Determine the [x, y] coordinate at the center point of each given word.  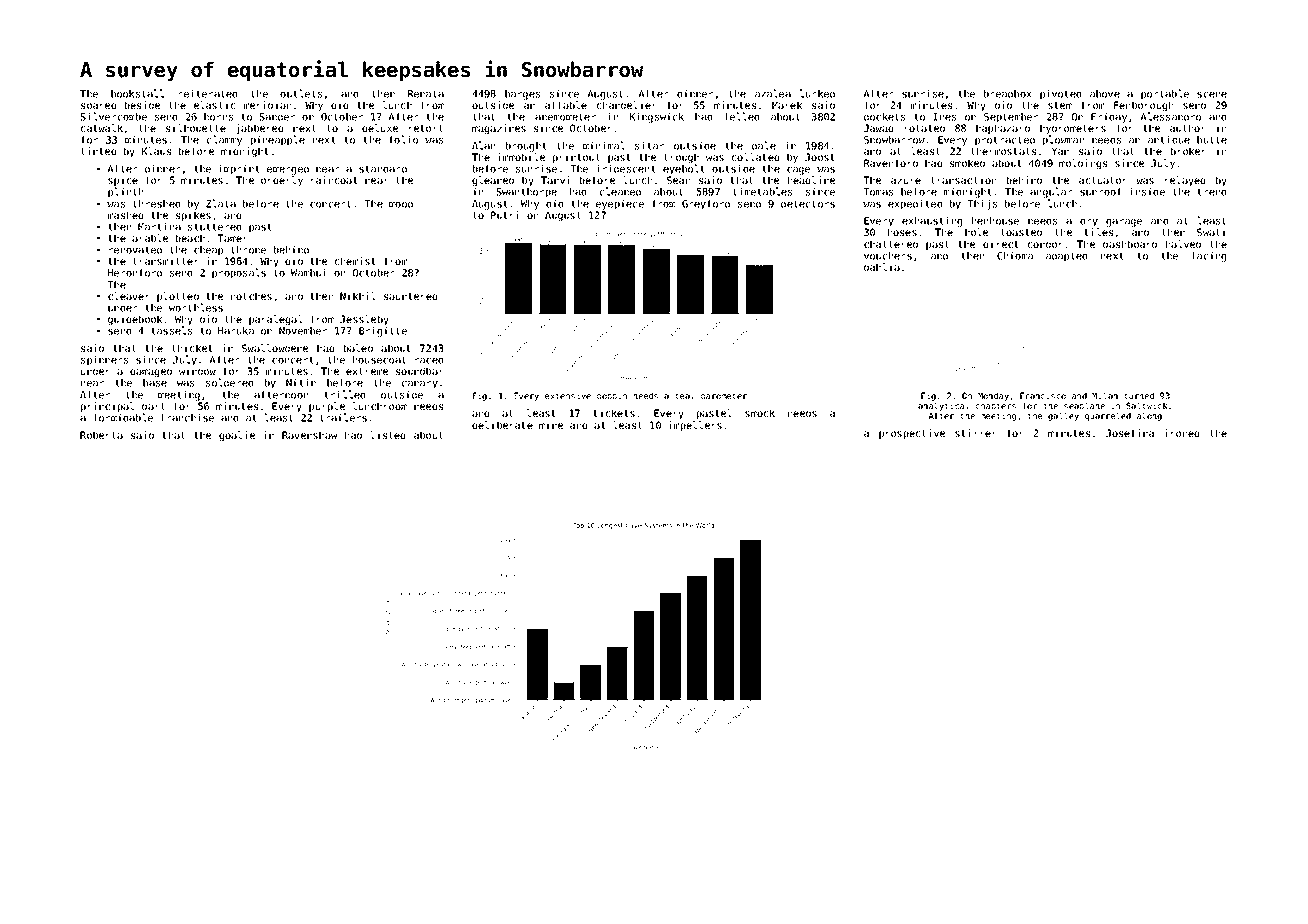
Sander [277, 117]
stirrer [976, 433]
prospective [912, 434]
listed [387, 435]
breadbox [1008, 94]
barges [522, 95]
